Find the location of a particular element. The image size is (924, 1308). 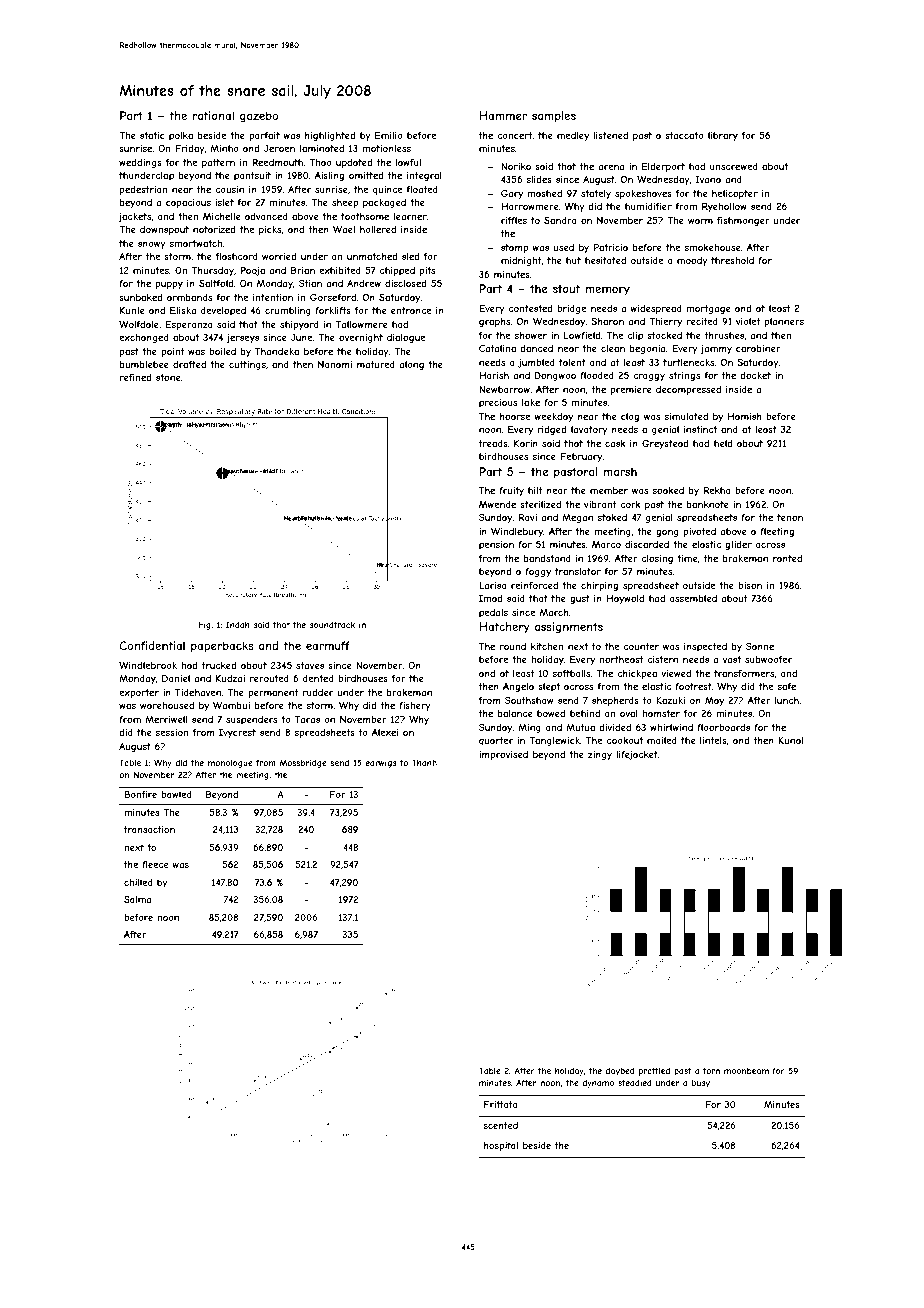

cuttings is located at coordinates (247, 365).
